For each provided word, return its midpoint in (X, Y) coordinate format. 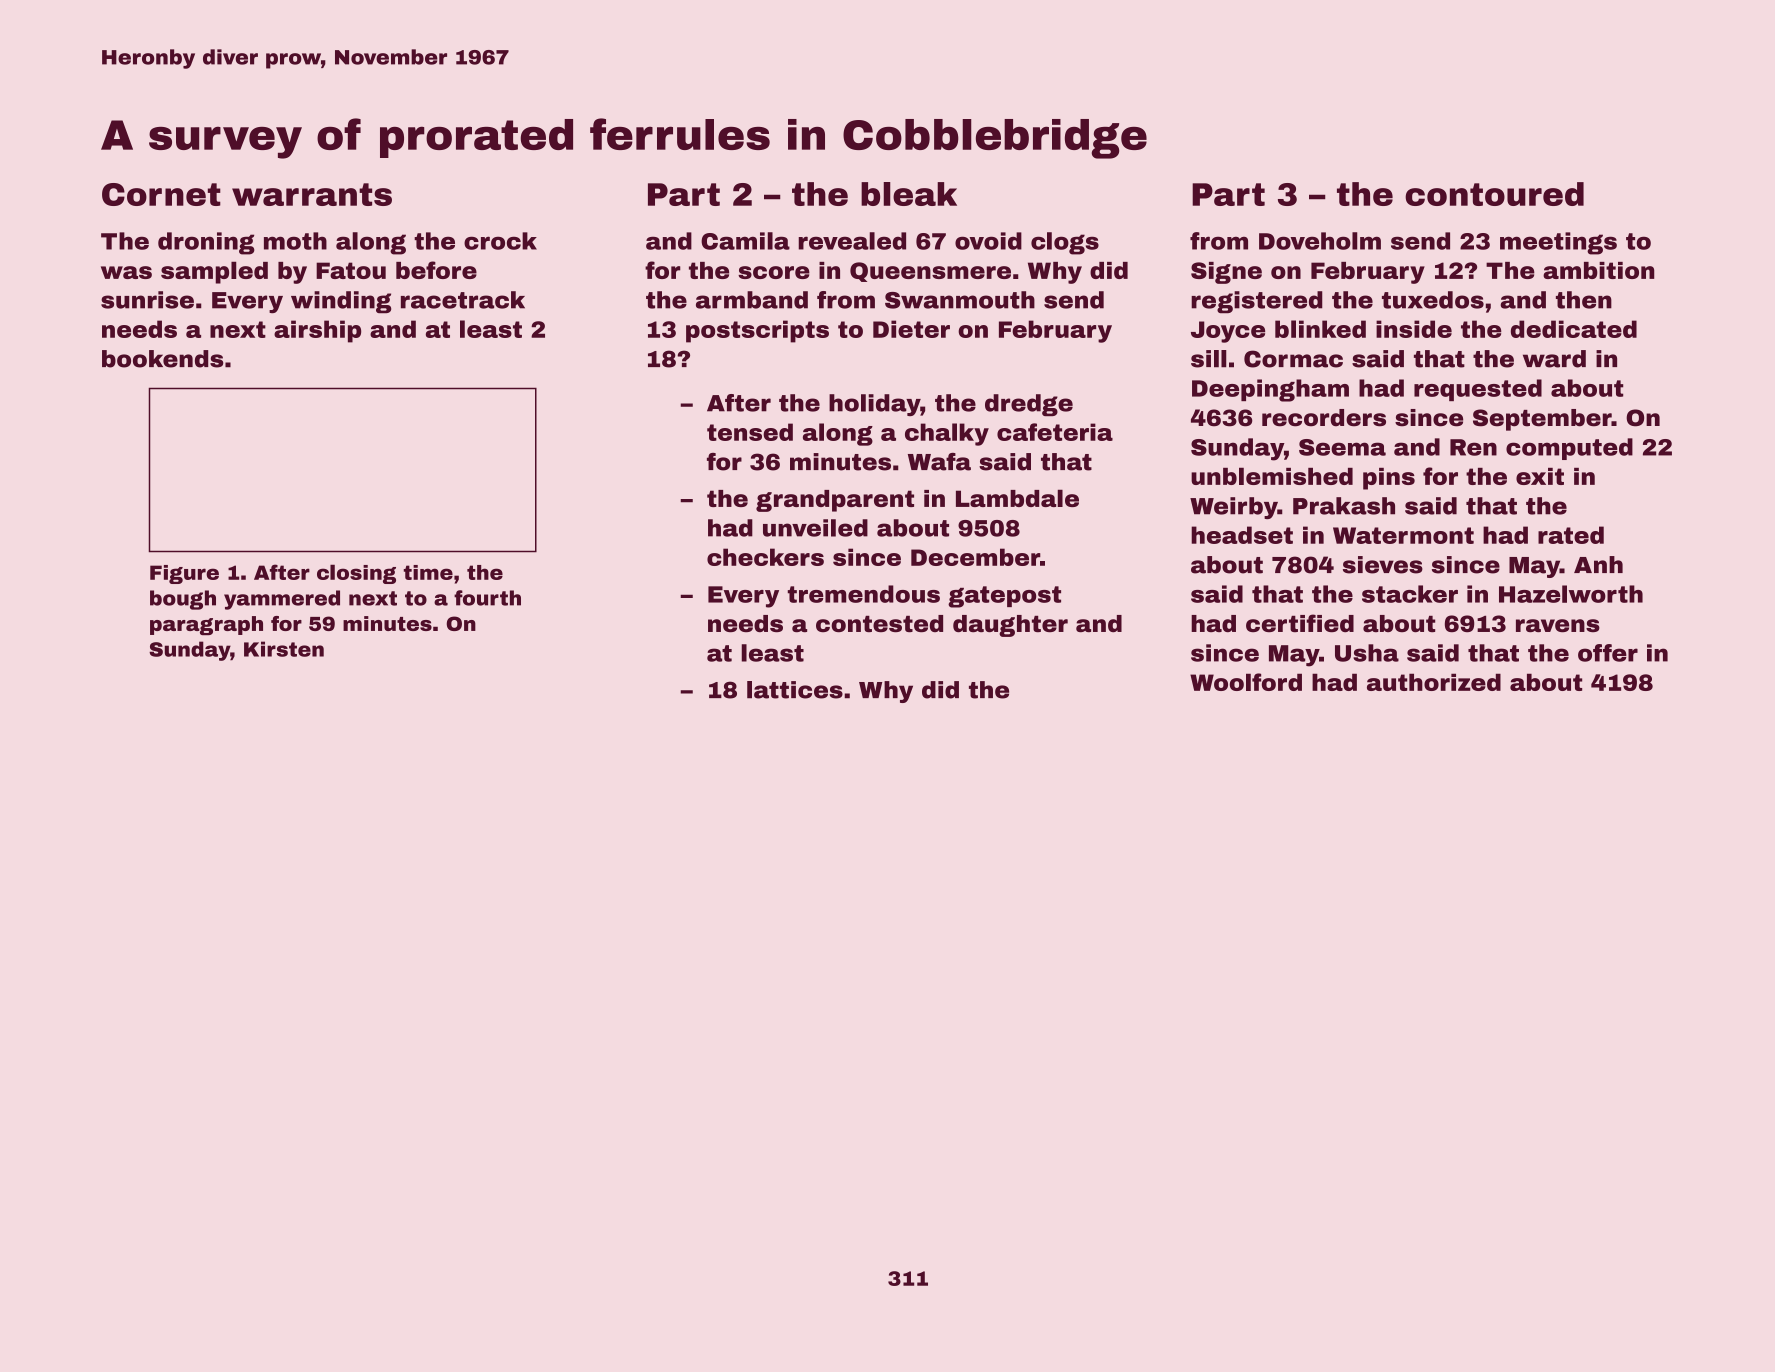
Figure (184, 574)
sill (1209, 359)
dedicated (1574, 329)
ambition (1598, 270)
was (126, 272)
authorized (1434, 682)
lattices (795, 690)
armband (752, 300)
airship (317, 331)
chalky (947, 434)
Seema (1342, 447)
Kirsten (284, 649)
